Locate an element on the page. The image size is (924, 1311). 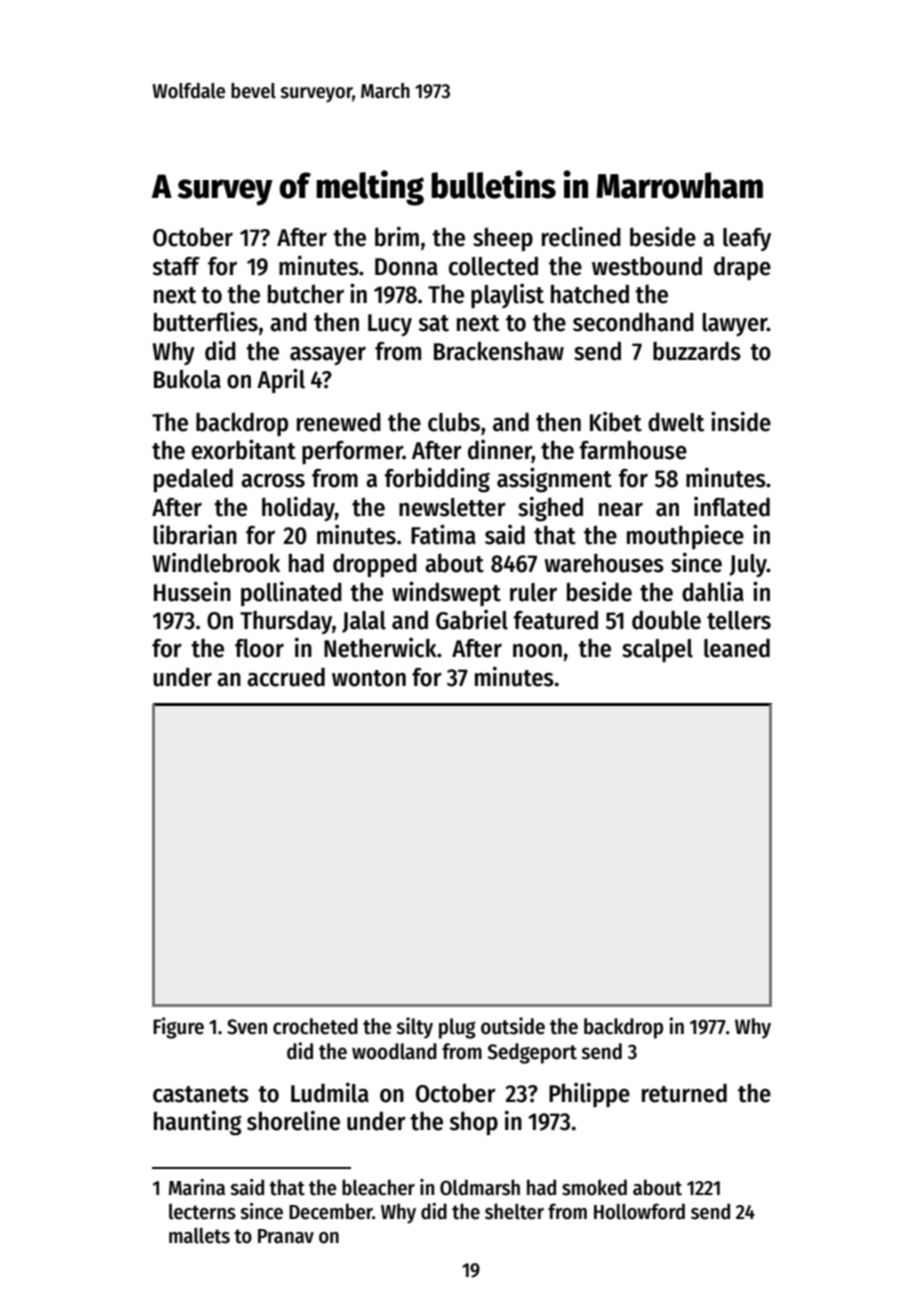
Philippe is located at coordinates (589, 1094).
